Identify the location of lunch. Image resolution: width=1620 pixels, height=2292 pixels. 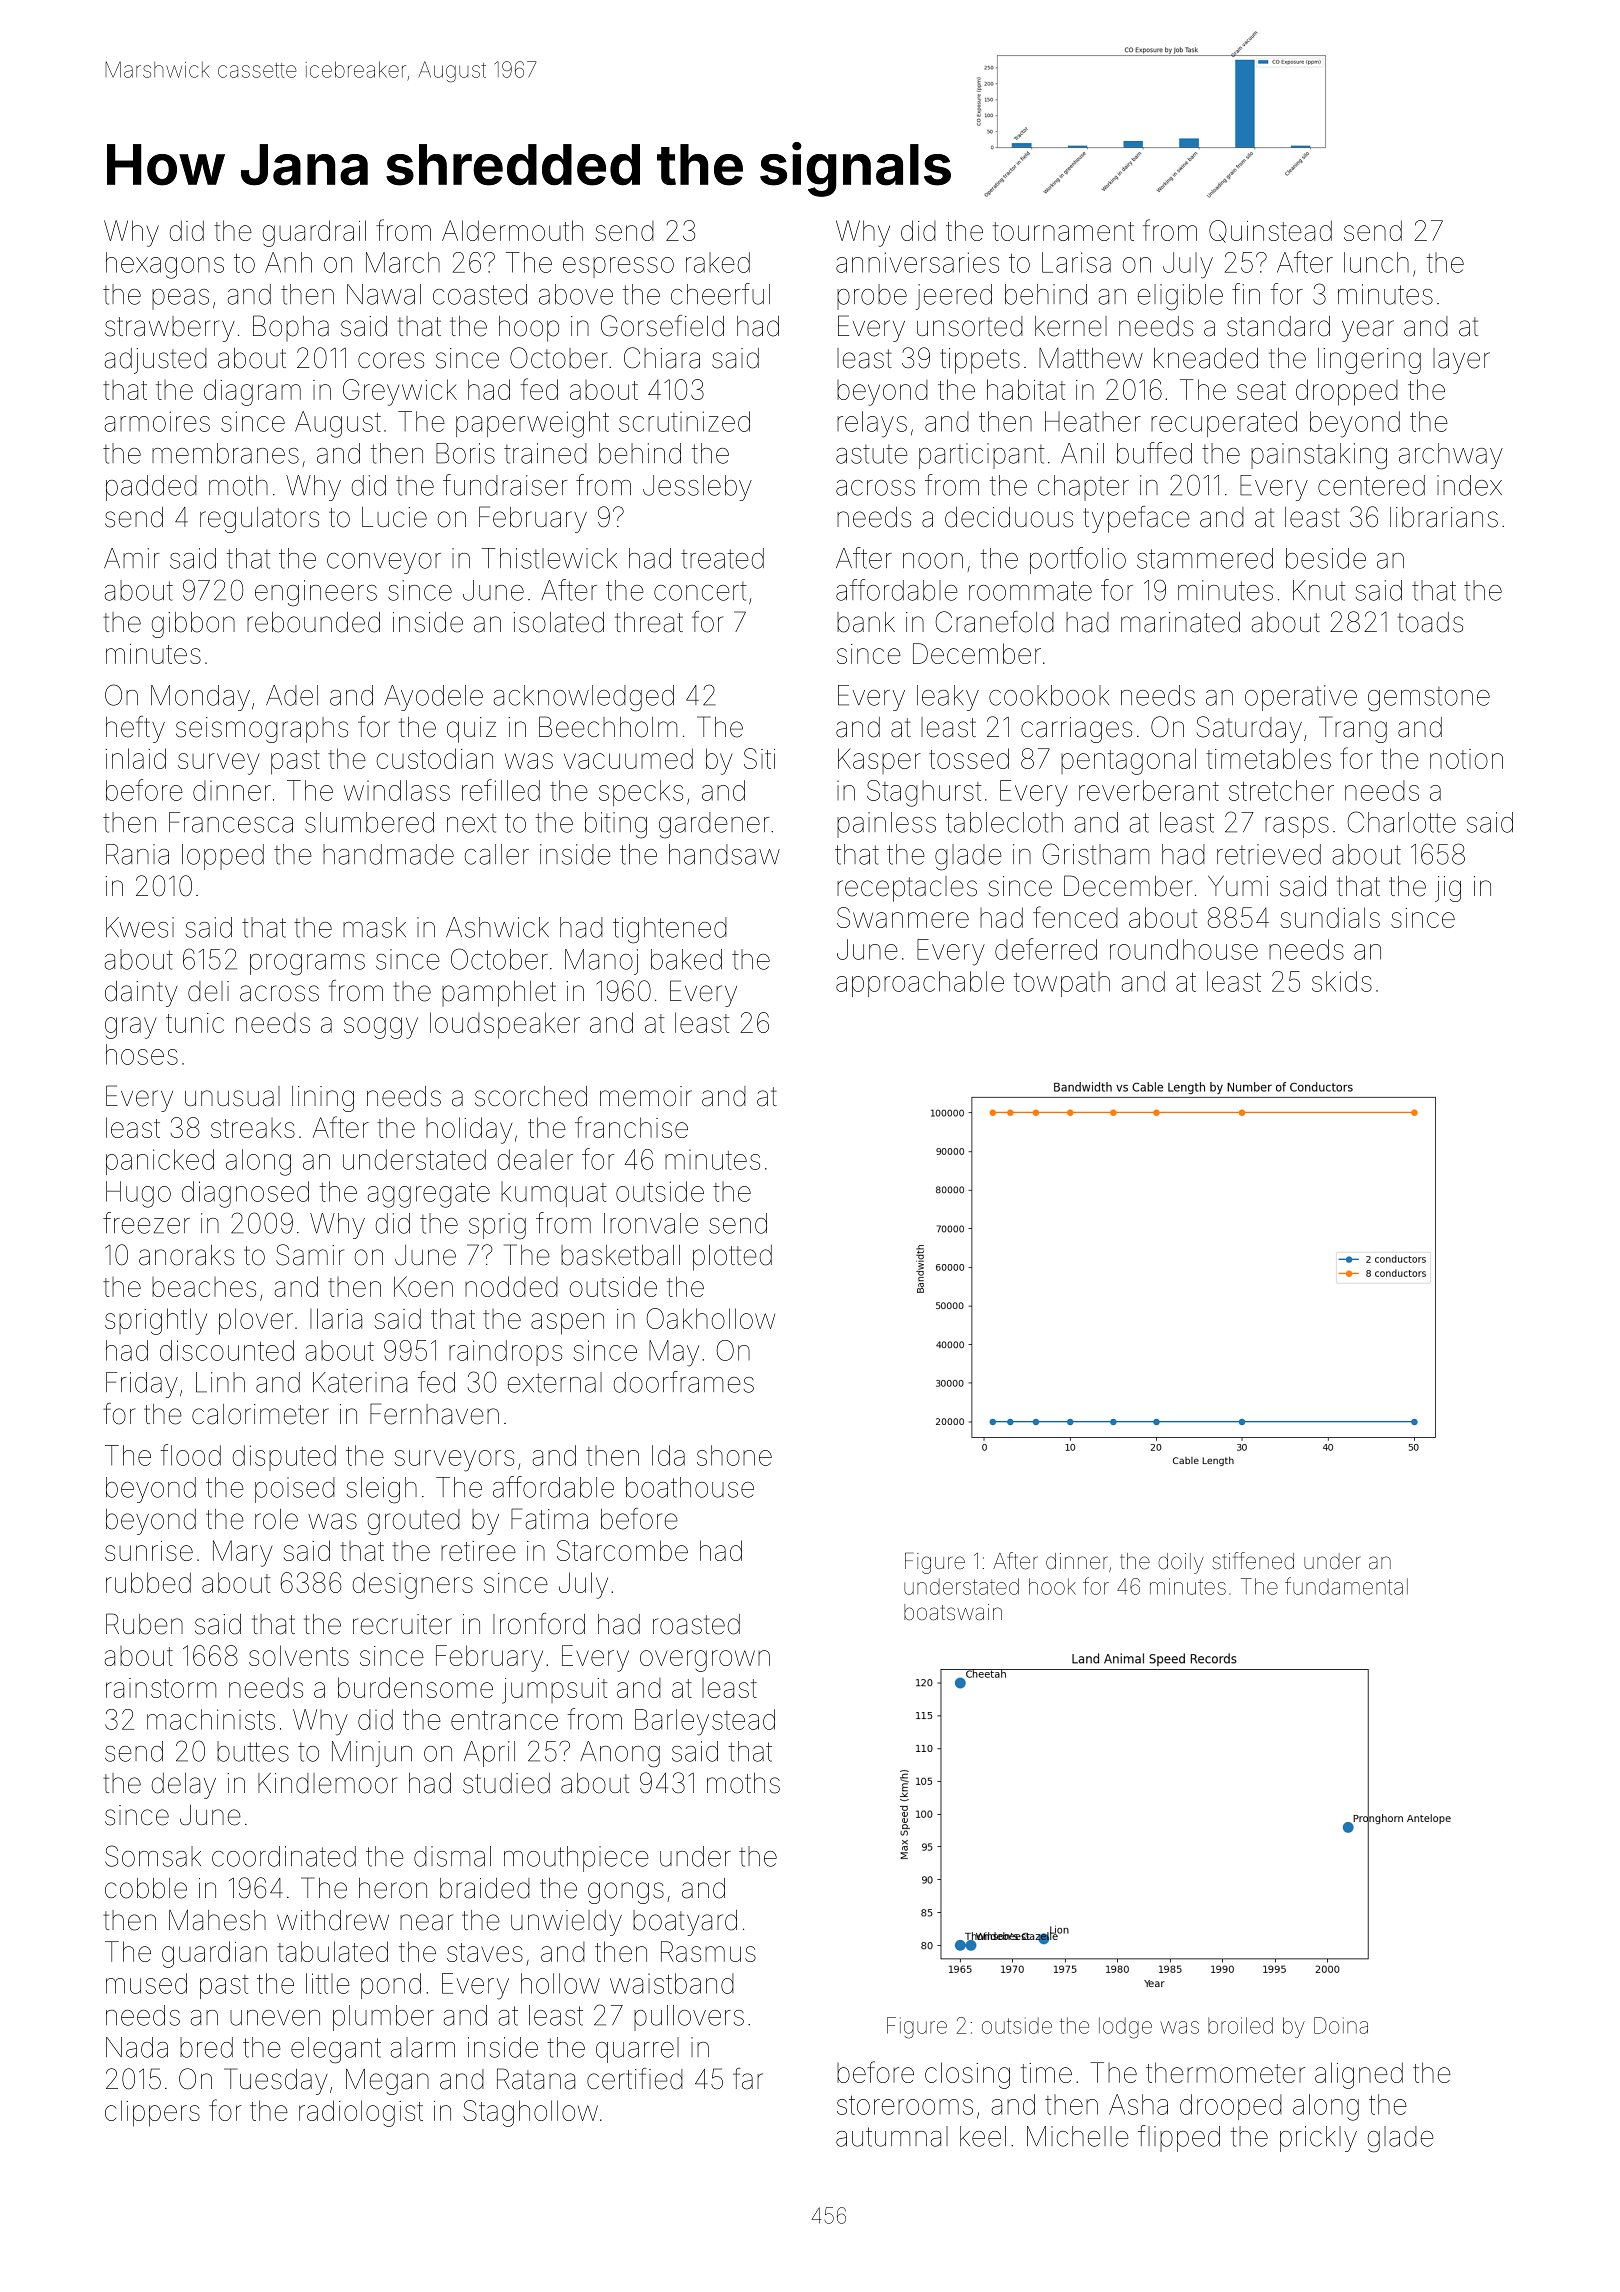
(1376, 262).
